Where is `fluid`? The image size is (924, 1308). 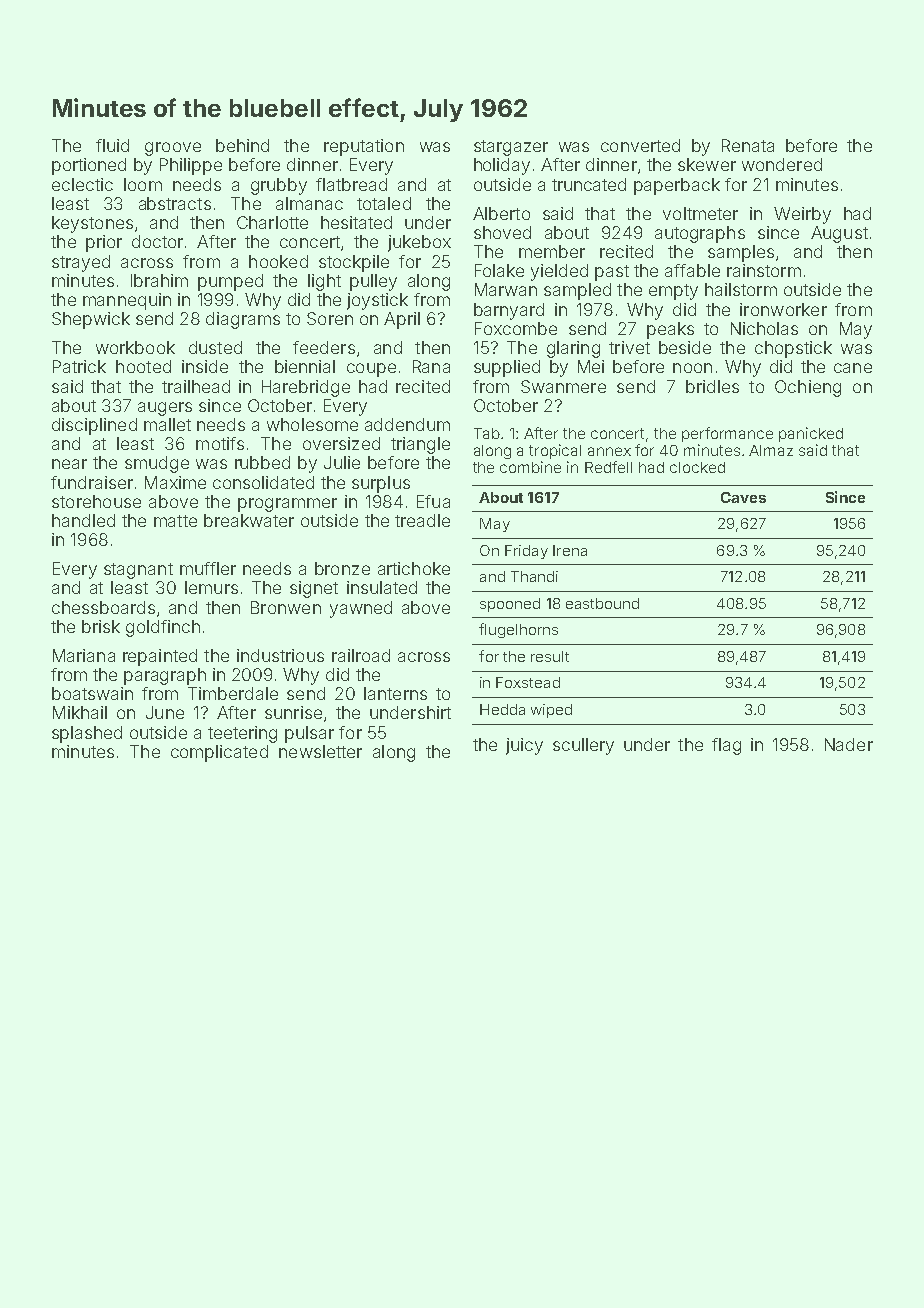 fluid is located at coordinates (112, 145).
